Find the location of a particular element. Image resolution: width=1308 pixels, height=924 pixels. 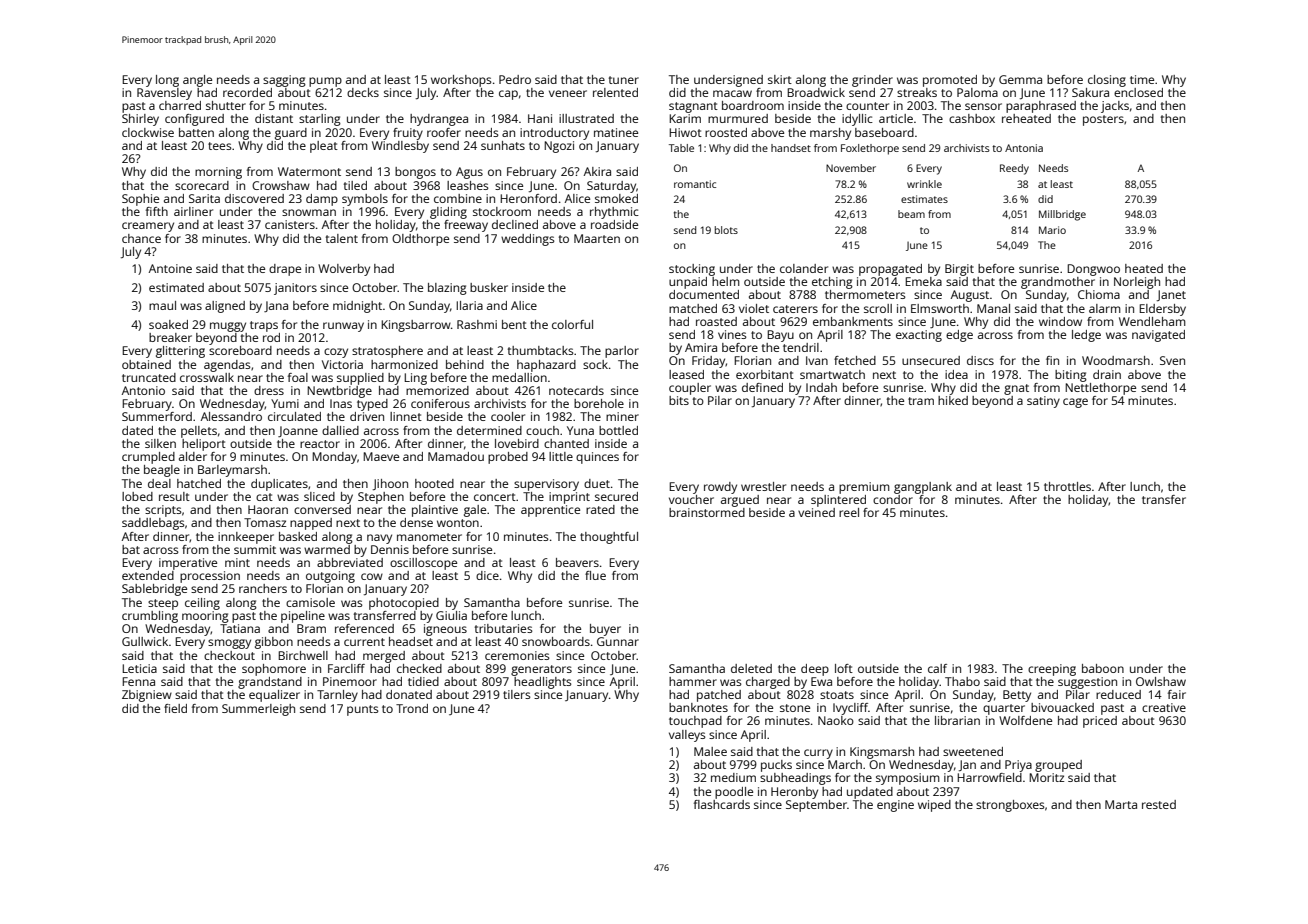

buyer is located at coordinates (605, 630).
